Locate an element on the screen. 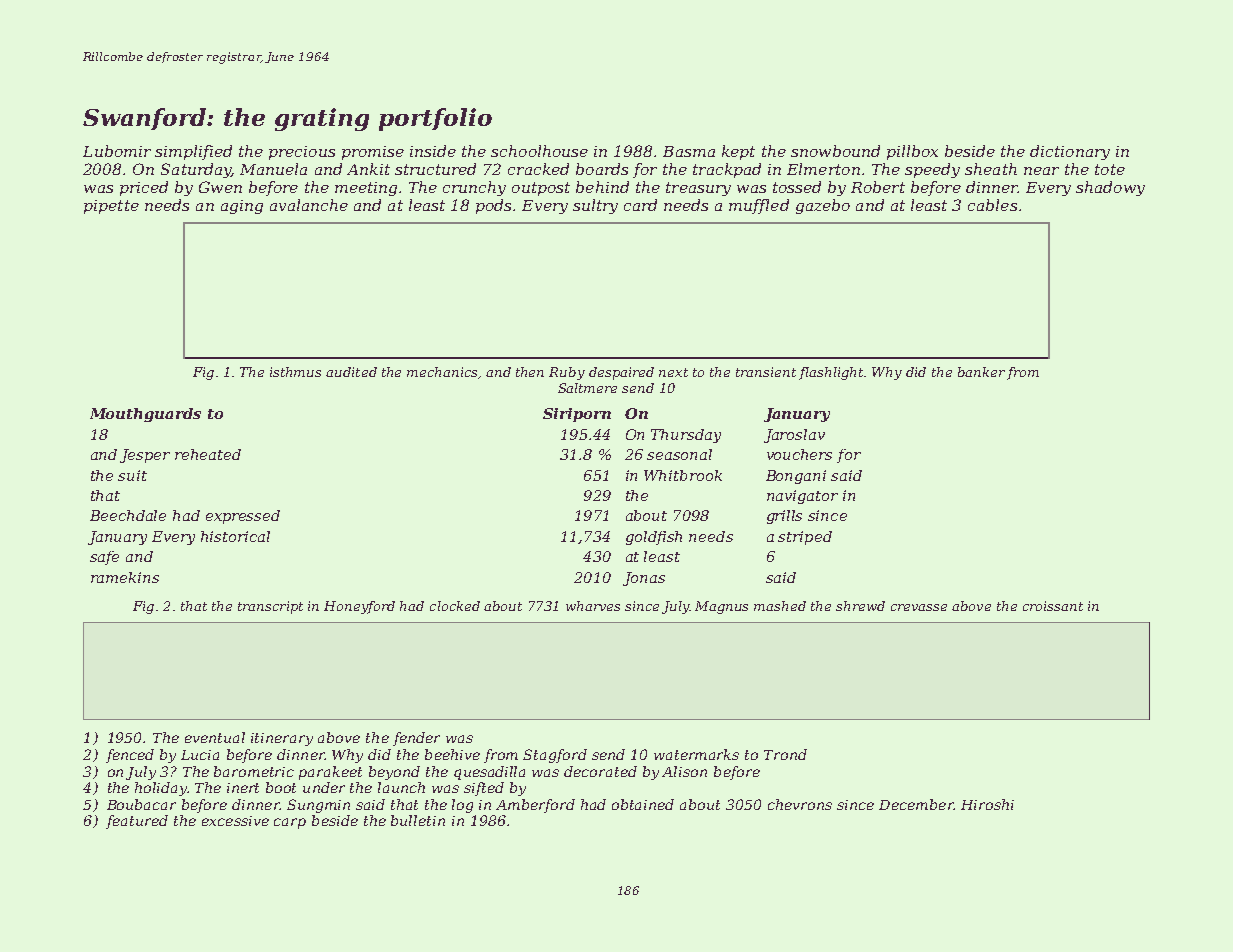  Lubomir is located at coordinates (117, 151).
